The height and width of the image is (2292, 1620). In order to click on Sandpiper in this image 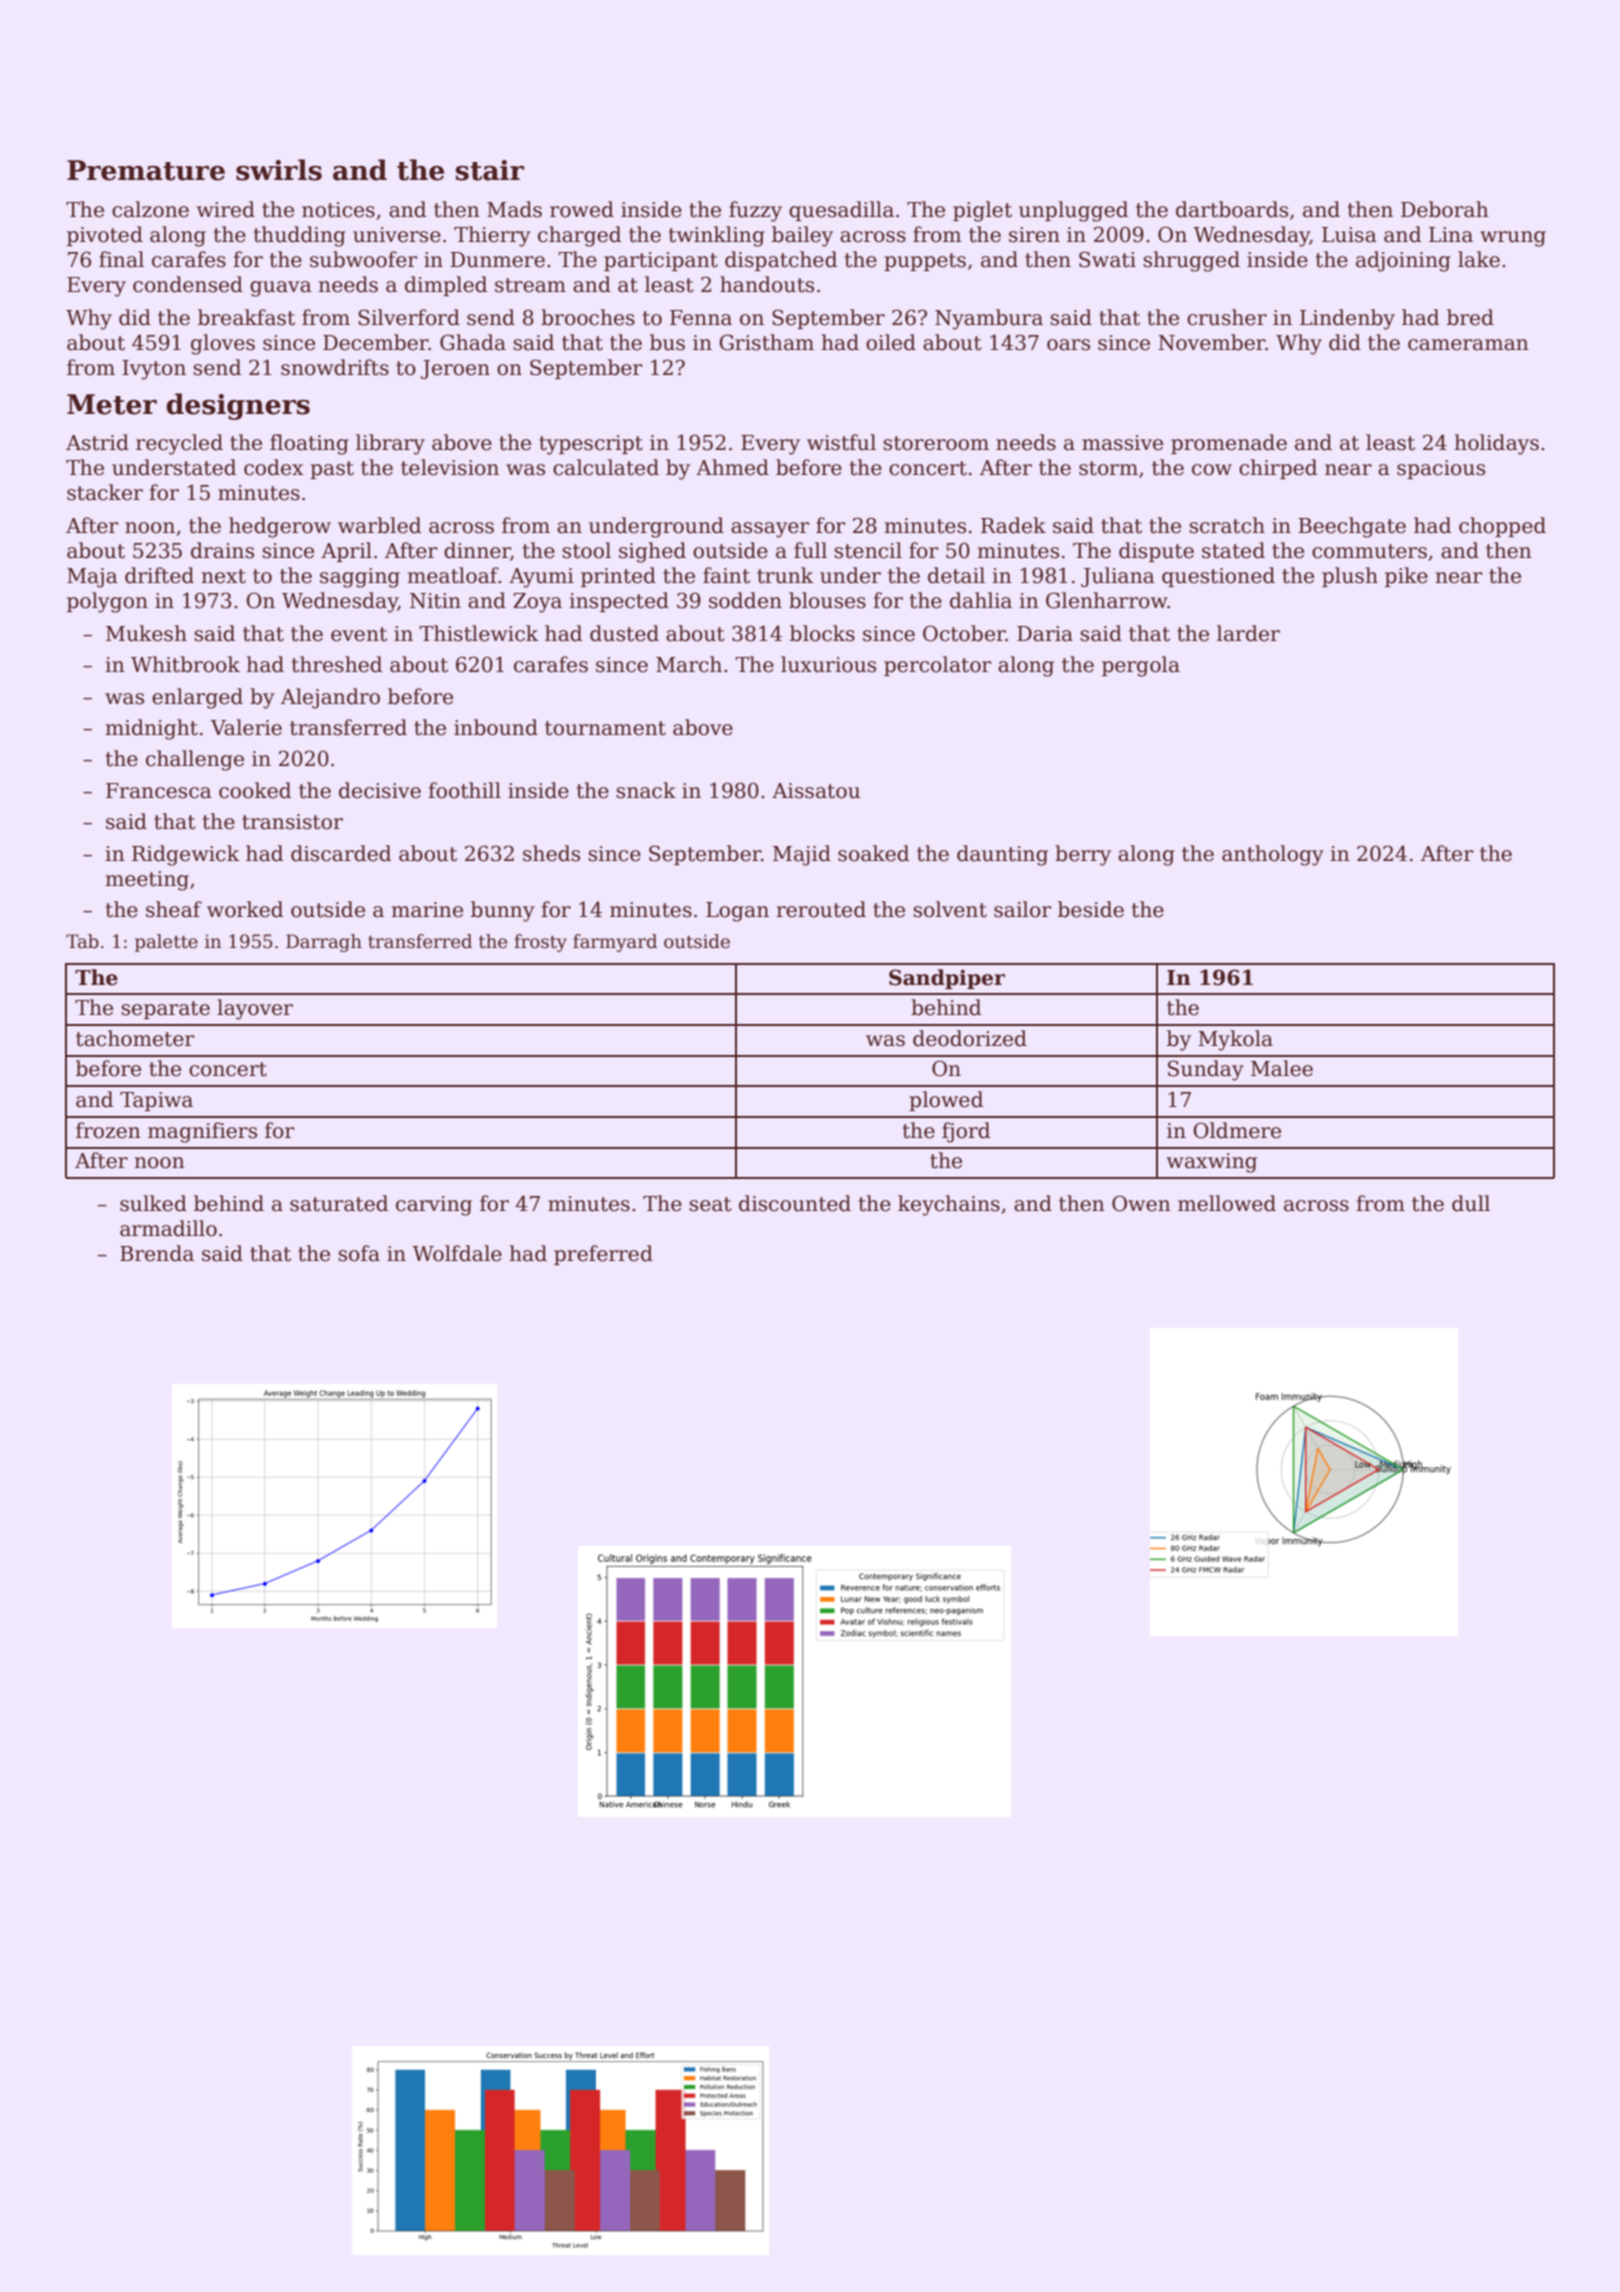, I will do `click(947, 979)`.
